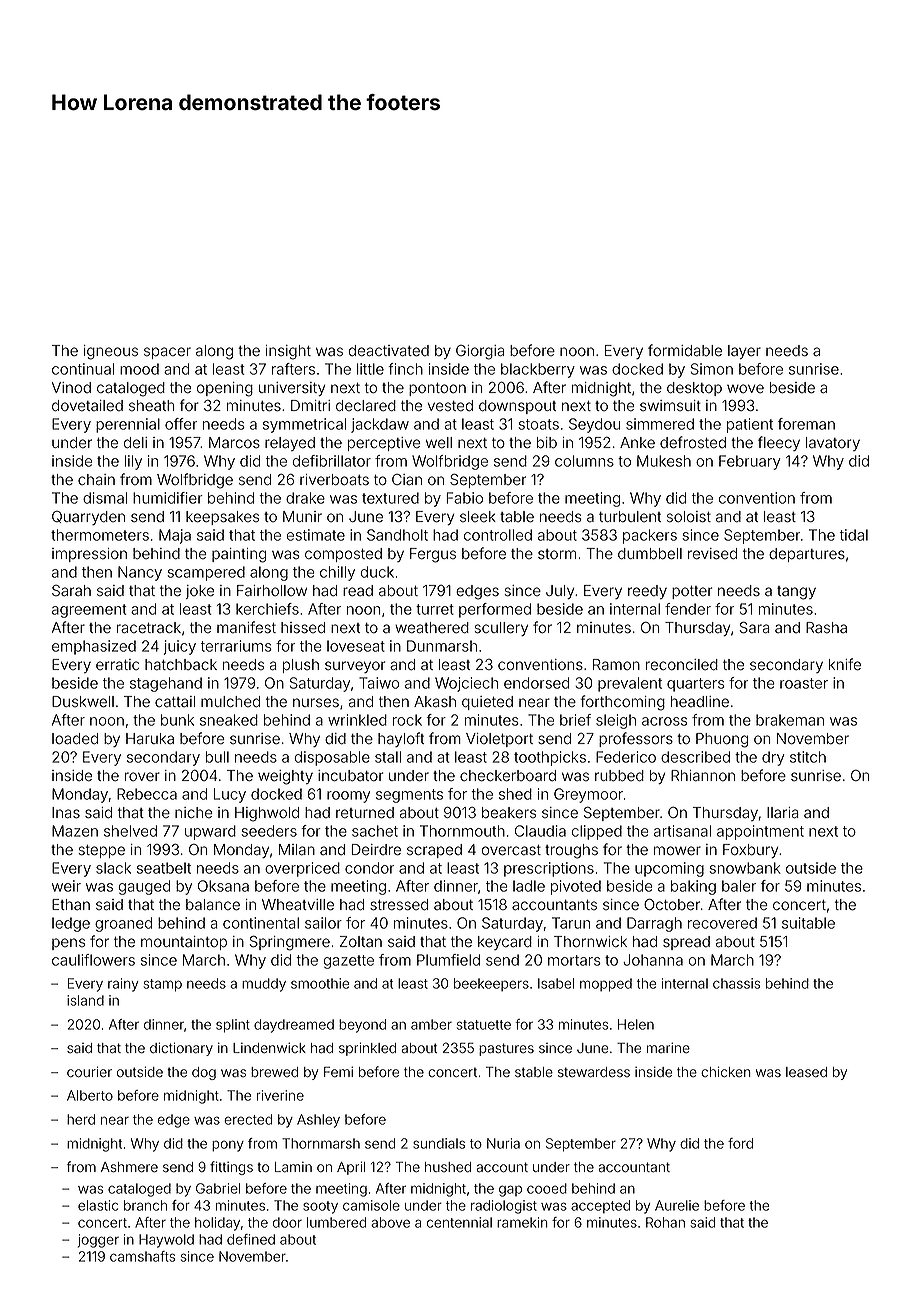 The height and width of the page is (1308, 924). What do you see at coordinates (665, 1222) in the page?
I see `Rohan` at bounding box center [665, 1222].
